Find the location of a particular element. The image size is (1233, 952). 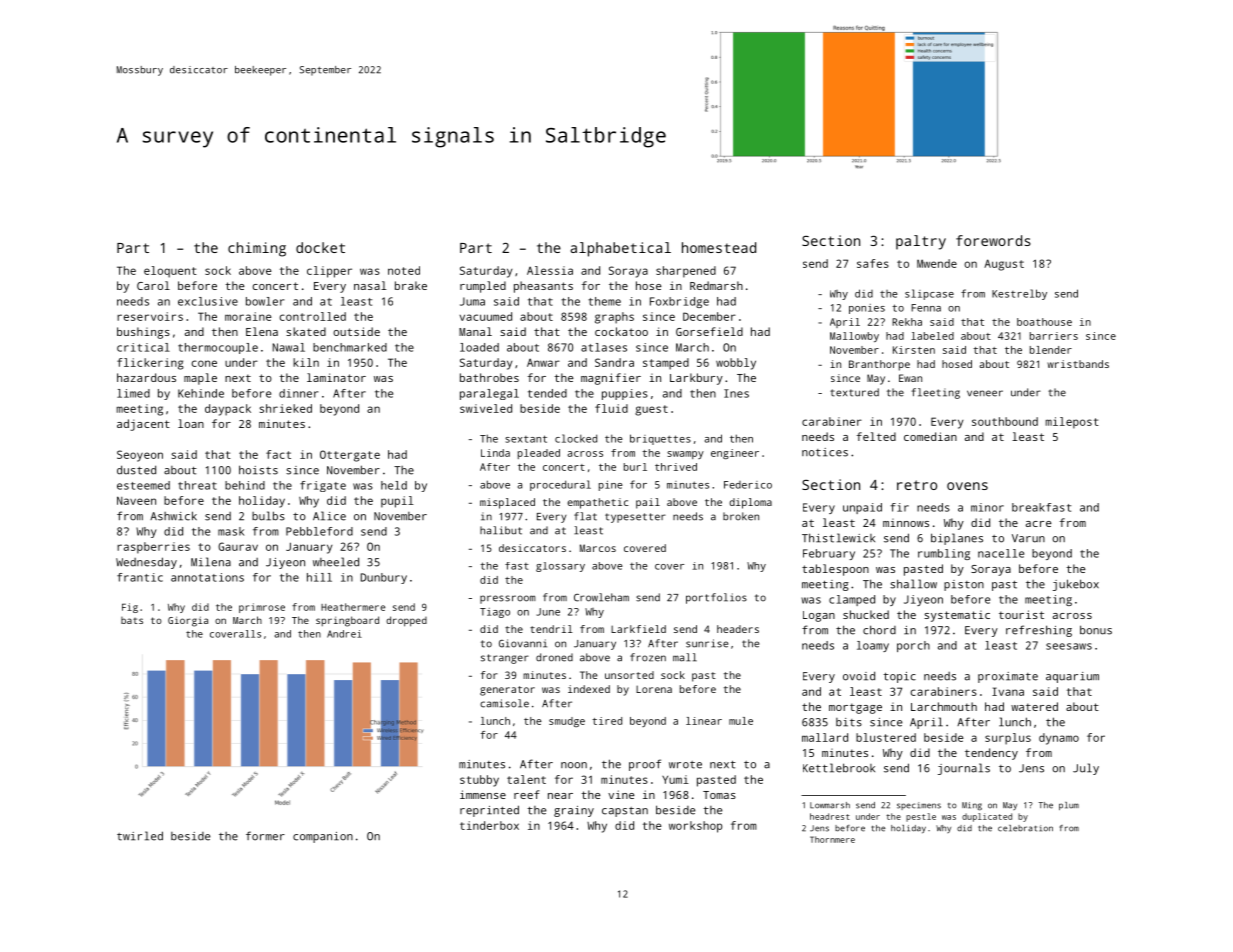

biplanes is located at coordinates (957, 539).
